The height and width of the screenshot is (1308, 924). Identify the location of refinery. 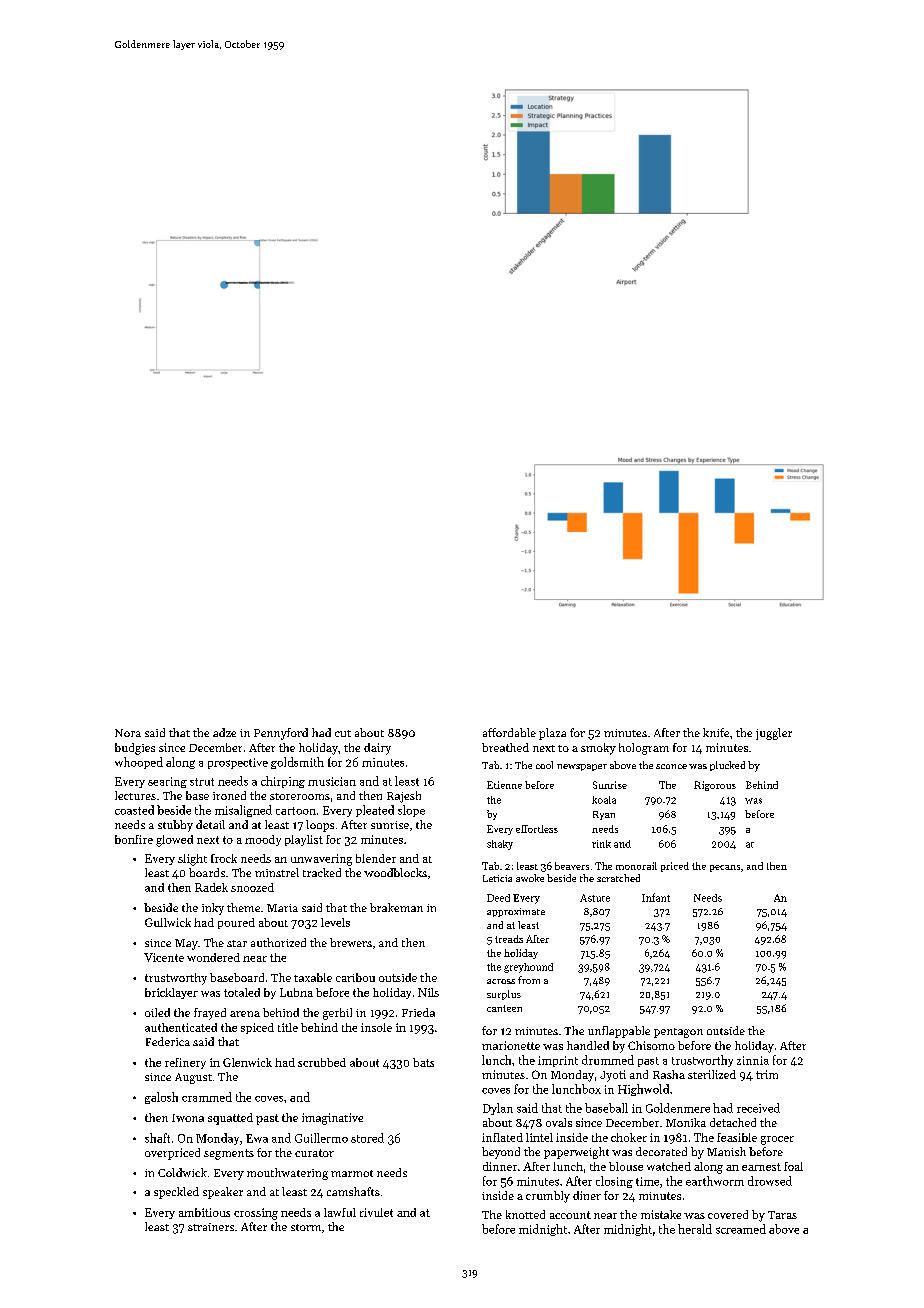
(185, 1063).
